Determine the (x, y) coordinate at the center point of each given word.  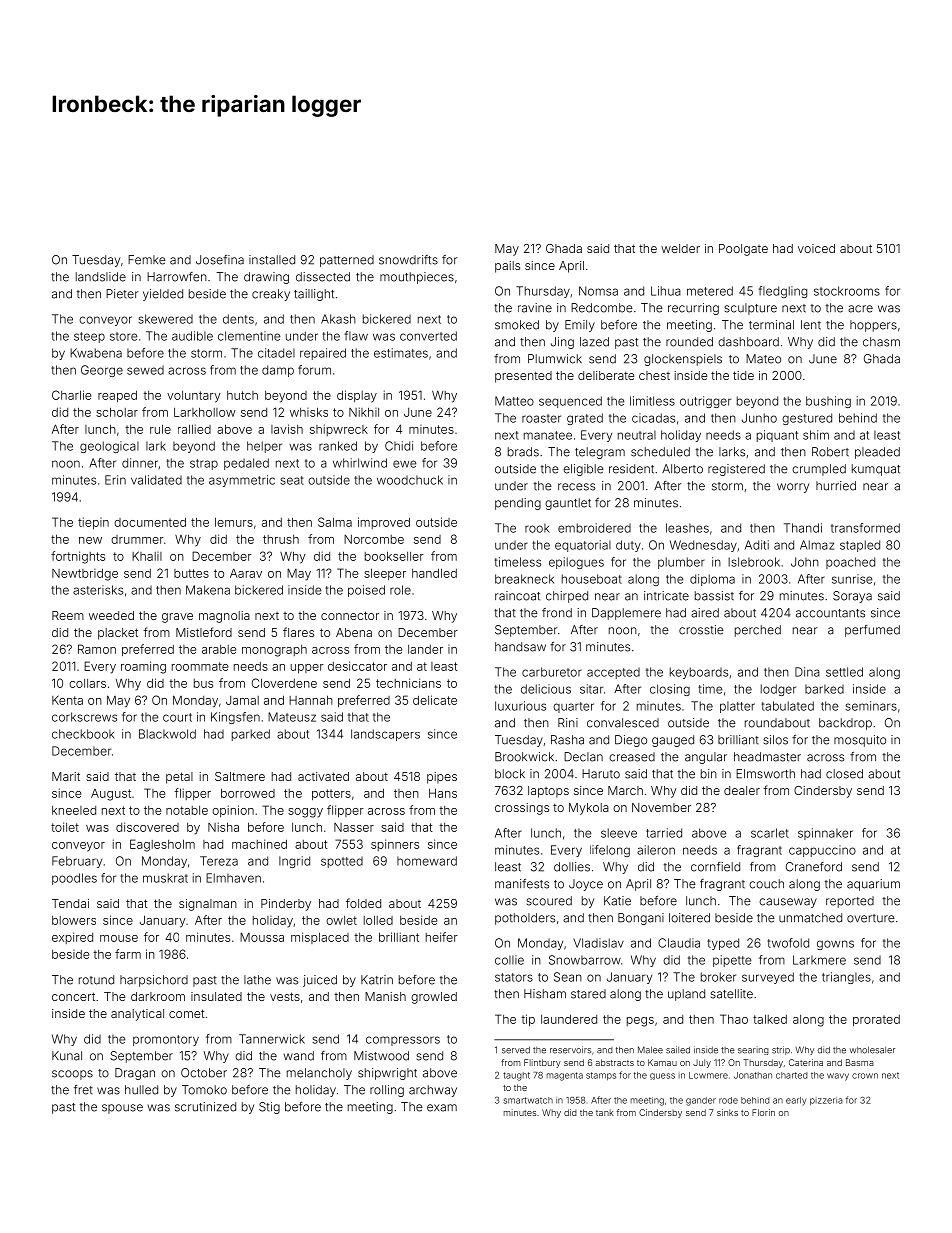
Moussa (262, 937)
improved (384, 523)
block (510, 774)
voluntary (194, 397)
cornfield (715, 867)
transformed (865, 528)
